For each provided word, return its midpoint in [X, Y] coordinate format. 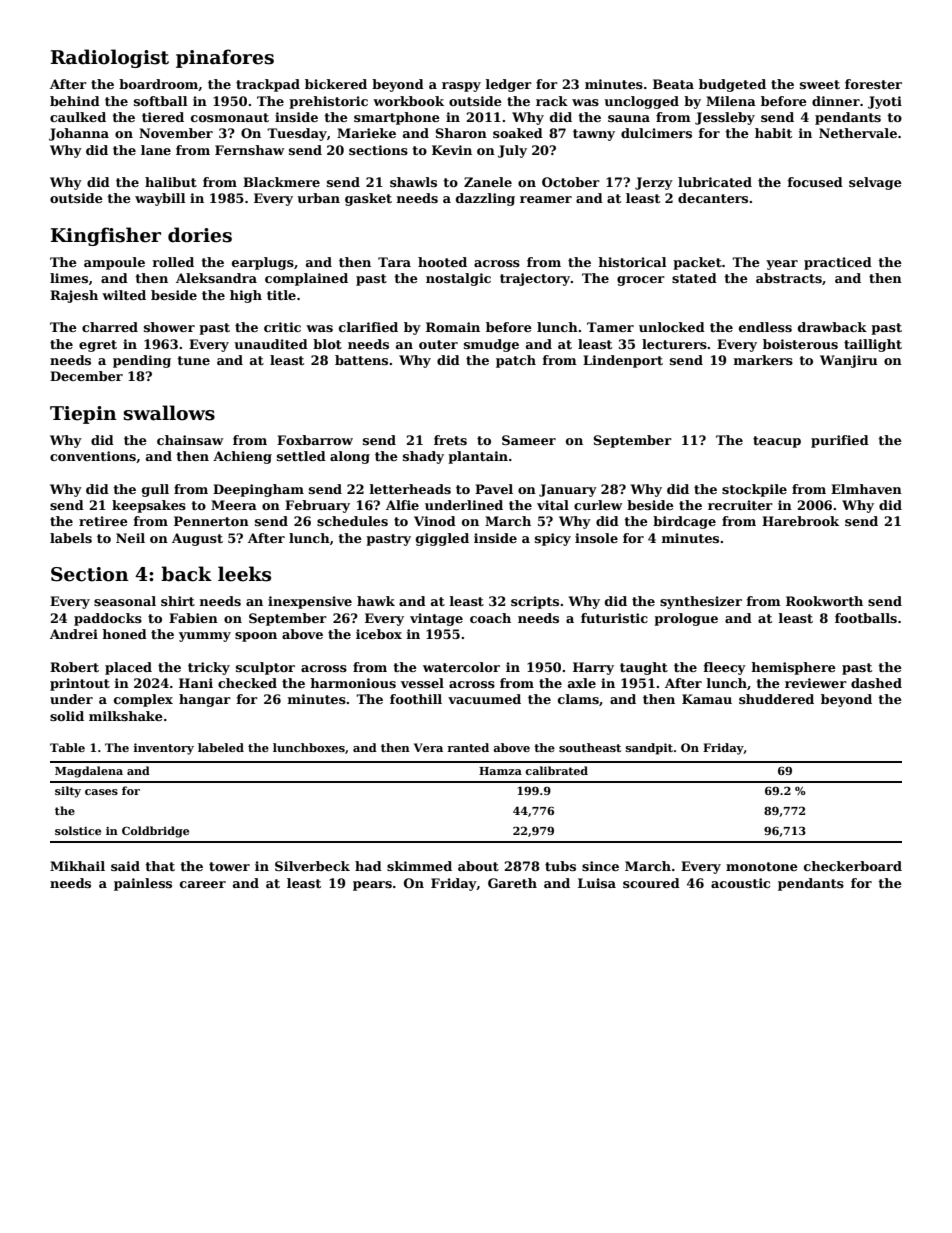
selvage [875, 183]
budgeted [732, 85]
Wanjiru [848, 361]
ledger [509, 85]
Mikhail [77, 866]
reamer [546, 199]
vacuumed [484, 699]
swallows [169, 413]
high [246, 296]
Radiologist [110, 58]
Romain [453, 327]
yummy [205, 637]
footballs [866, 618]
